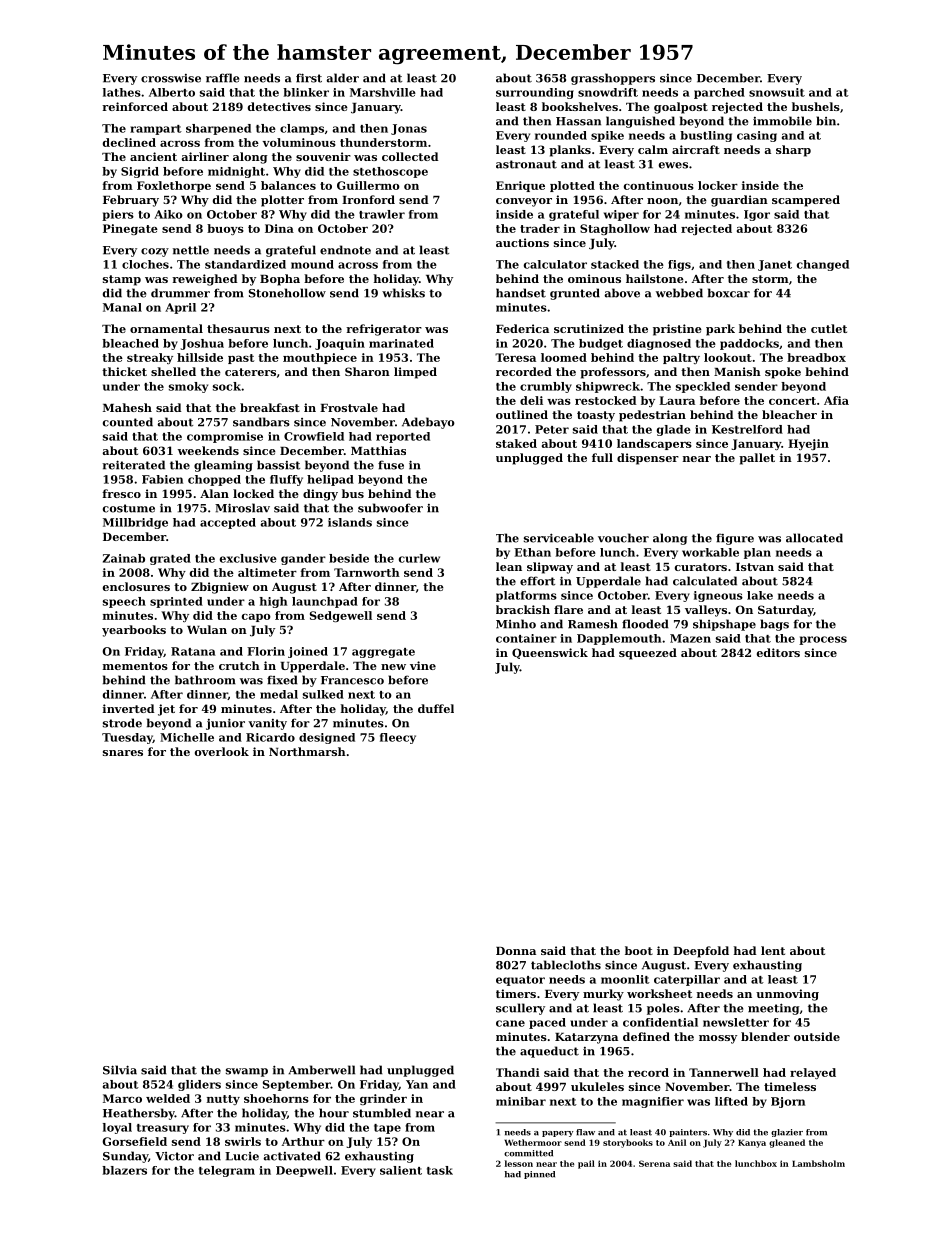 The width and height of the screenshot is (952, 1233). I want to click on surrounding, so click(535, 93).
